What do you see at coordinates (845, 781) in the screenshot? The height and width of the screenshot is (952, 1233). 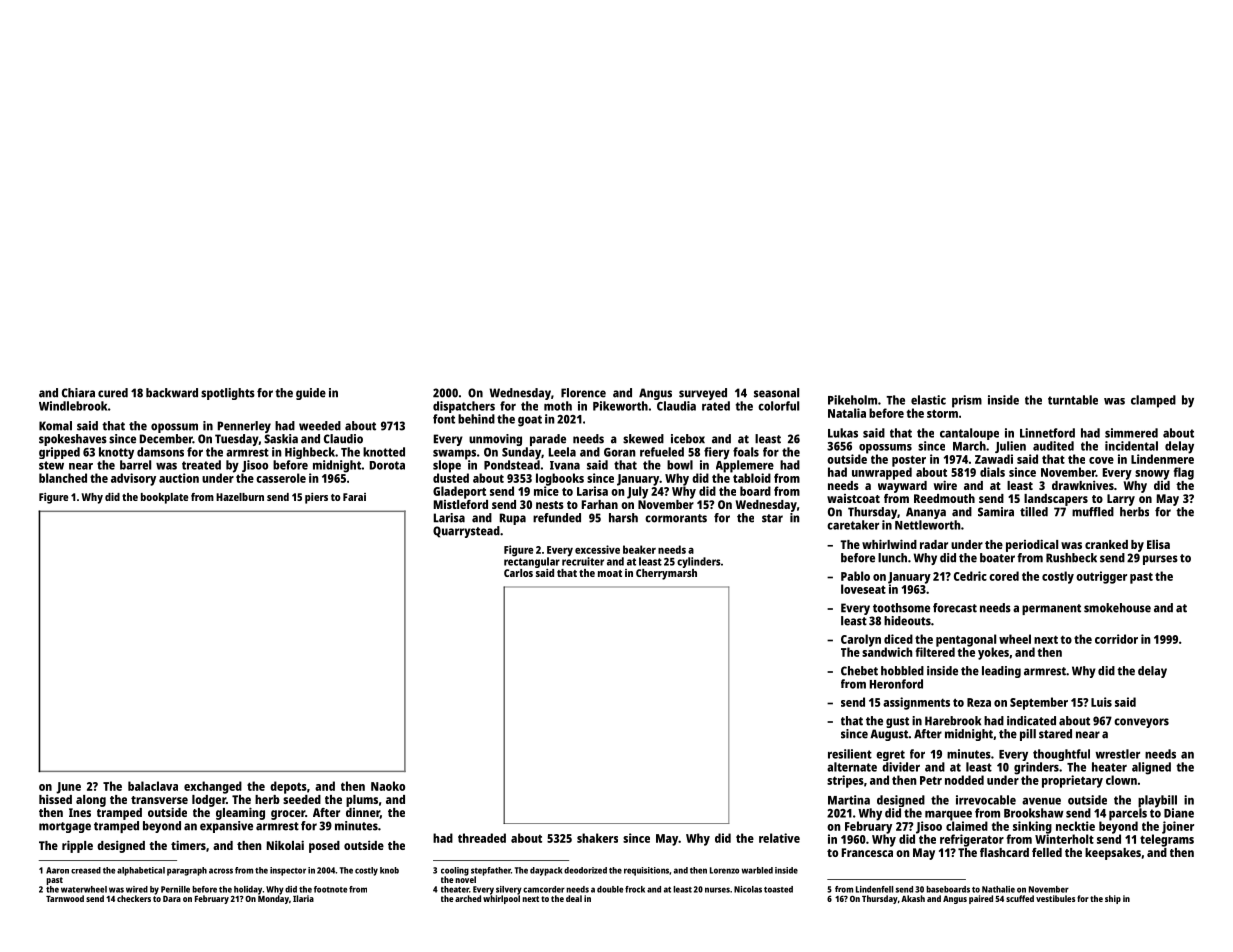 I see `stripes` at bounding box center [845, 781].
